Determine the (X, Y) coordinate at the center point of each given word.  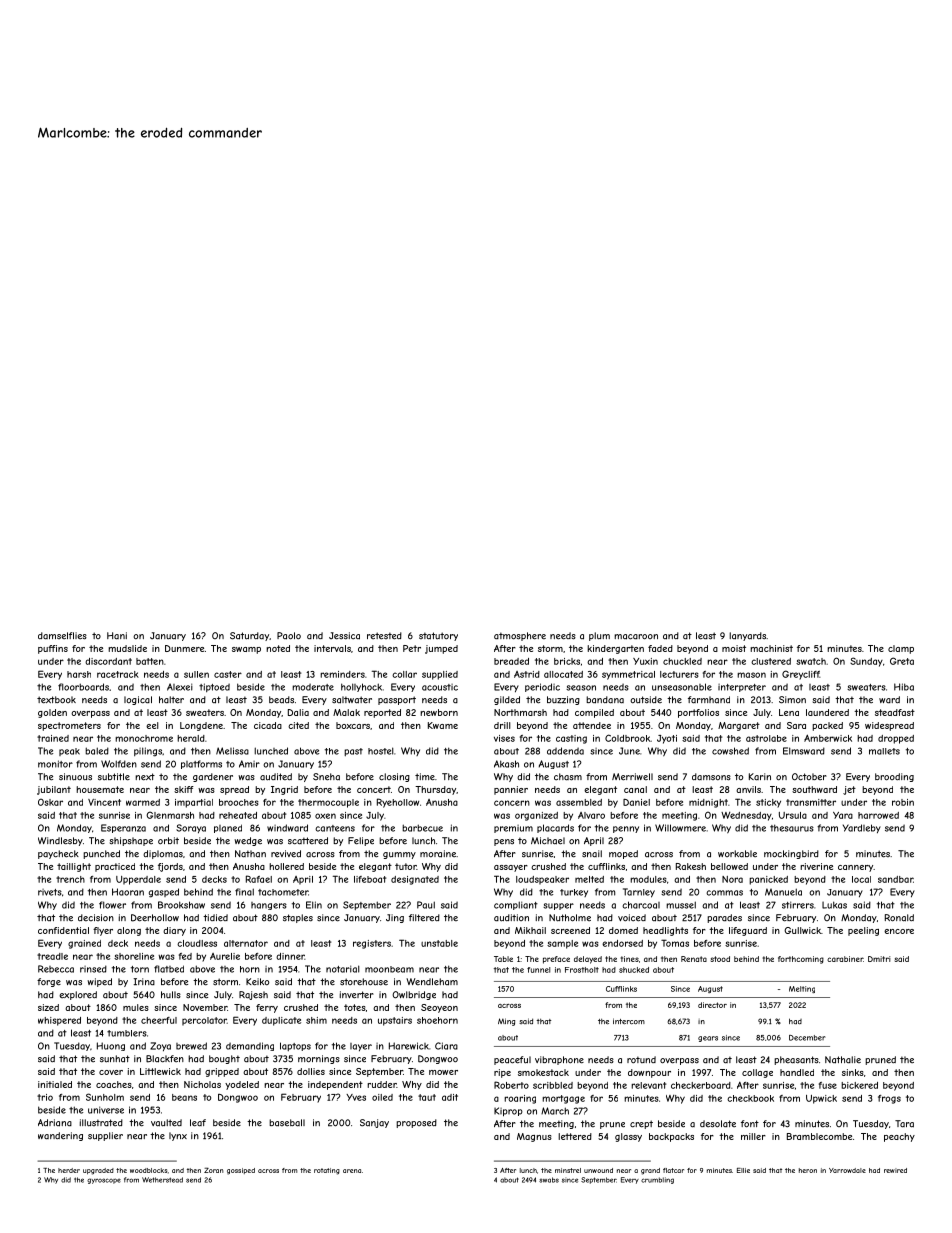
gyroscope (104, 1181)
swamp (246, 650)
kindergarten (615, 649)
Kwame (443, 725)
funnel (538, 970)
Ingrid (284, 790)
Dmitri (879, 959)
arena (352, 1171)
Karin (760, 777)
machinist (771, 648)
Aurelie (225, 956)
